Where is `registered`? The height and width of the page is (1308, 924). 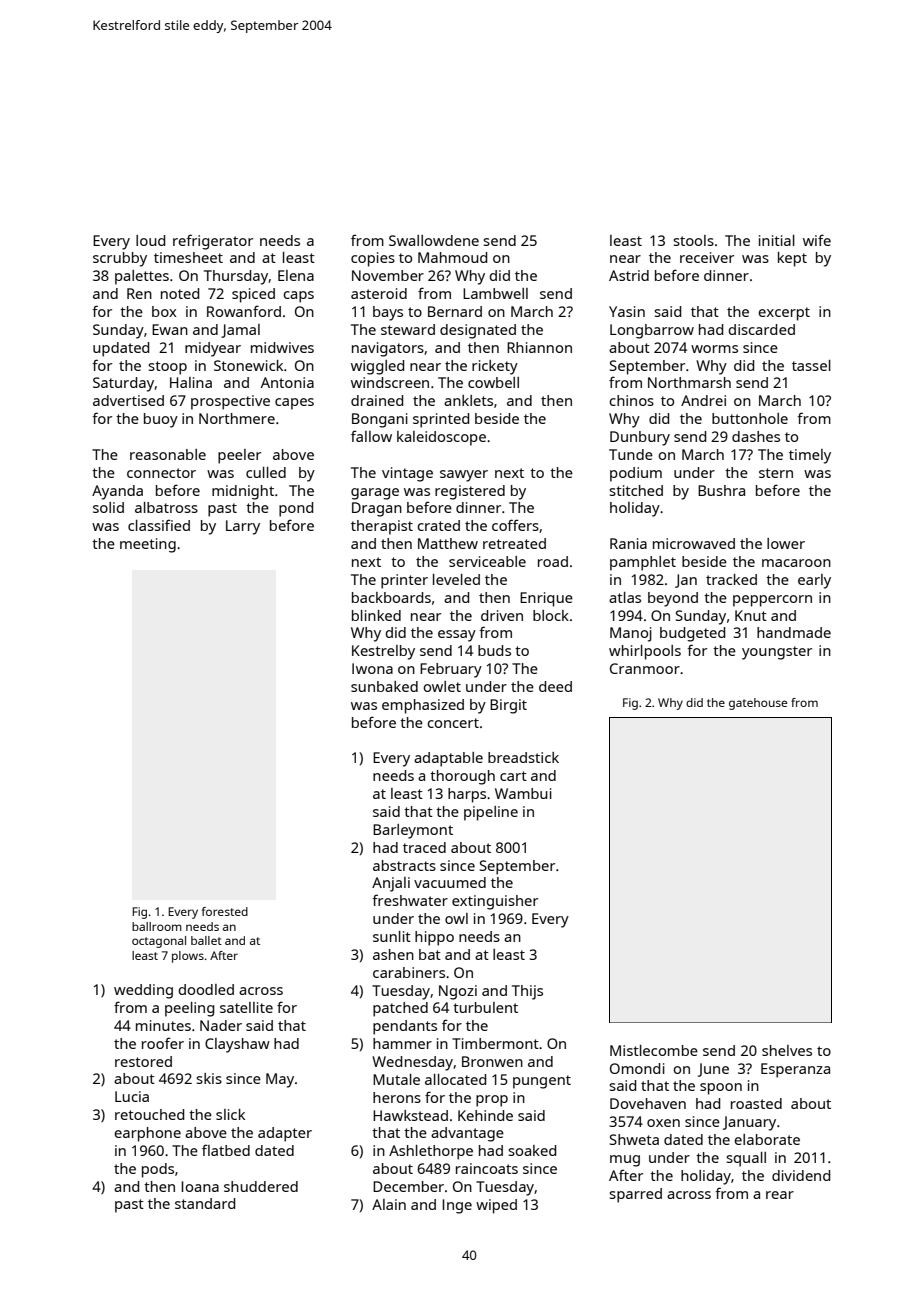 registered is located at coordinates (470, 492).
